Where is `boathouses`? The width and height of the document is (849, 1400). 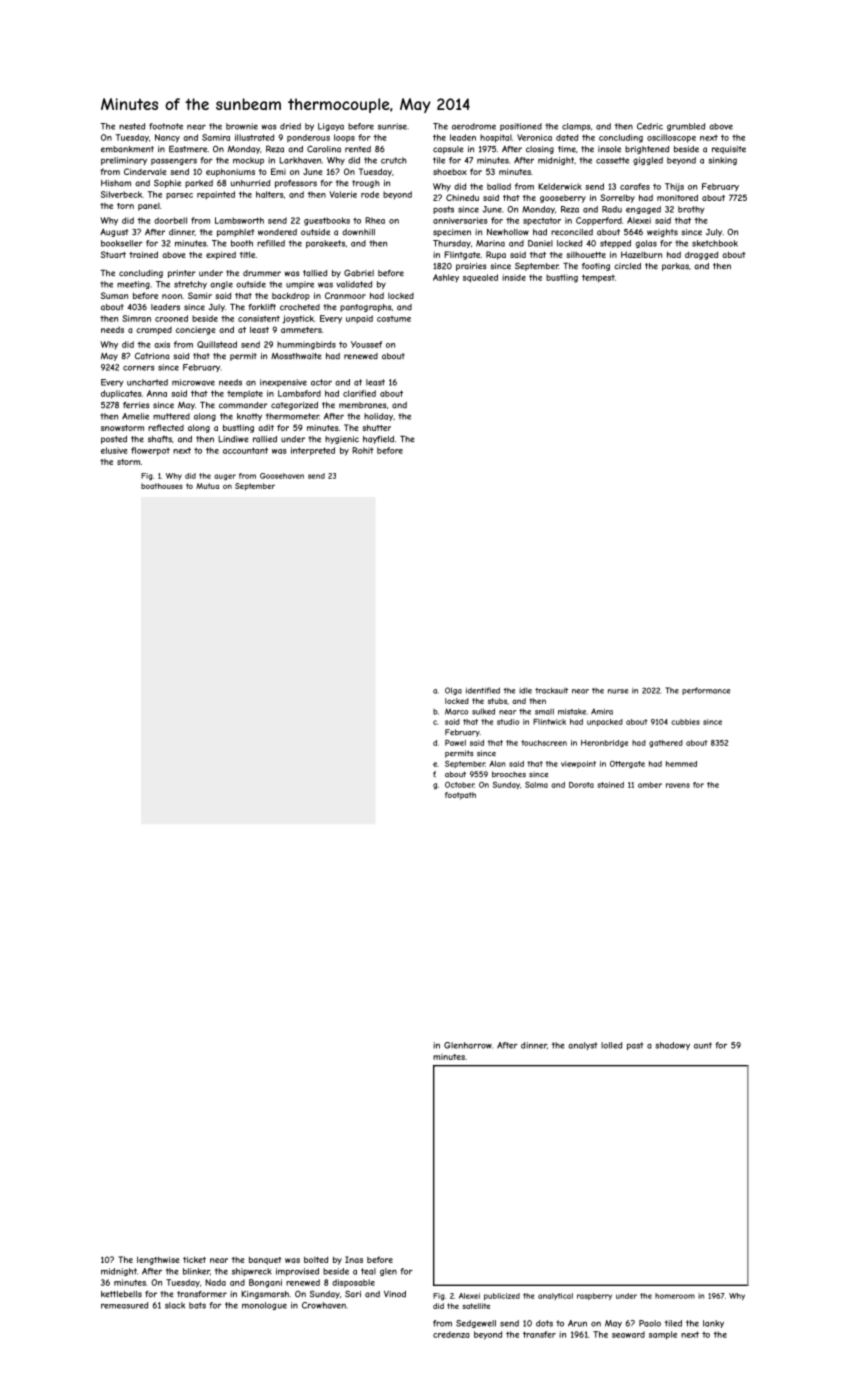
boathouses is located at coordinates (162, 486).
